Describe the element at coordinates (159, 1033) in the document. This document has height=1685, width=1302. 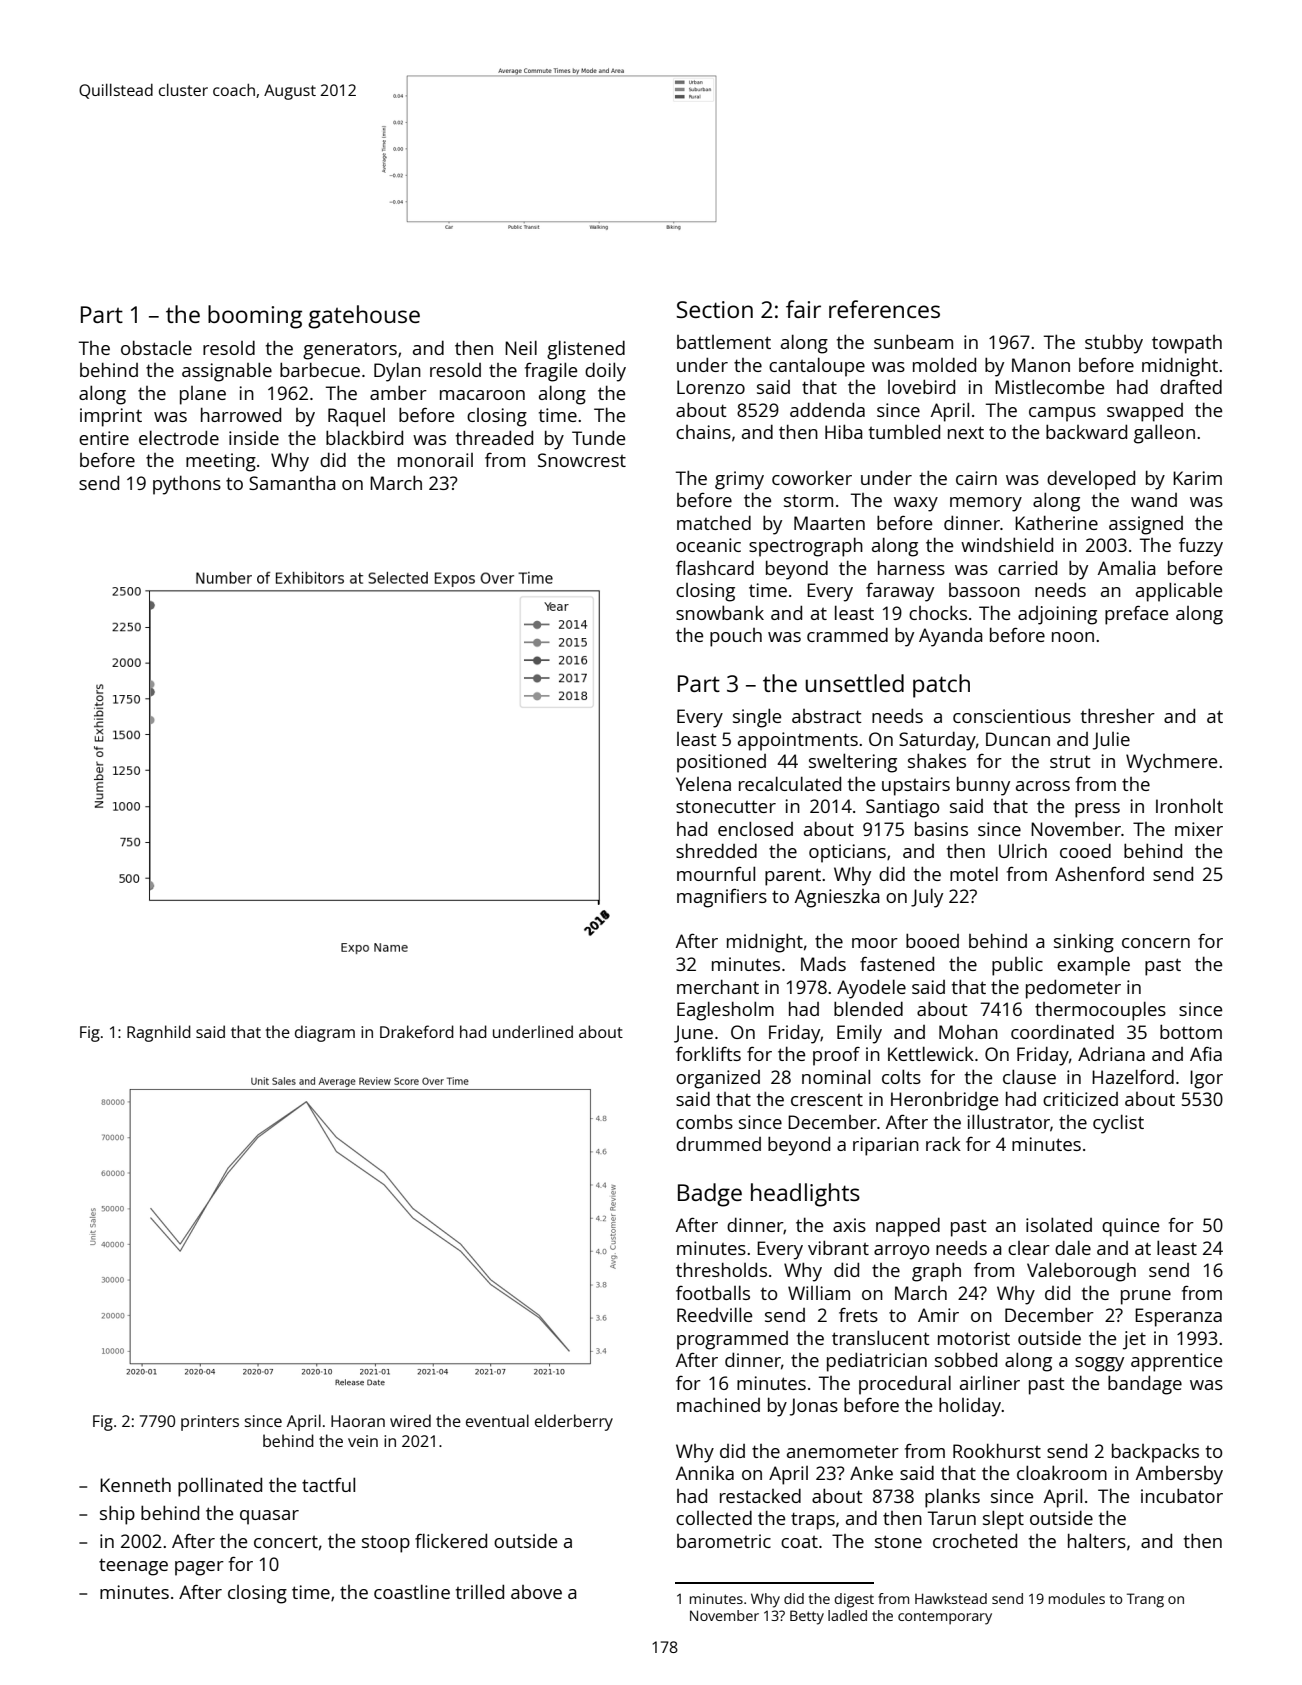
I see `Ragnhild` at that location.
